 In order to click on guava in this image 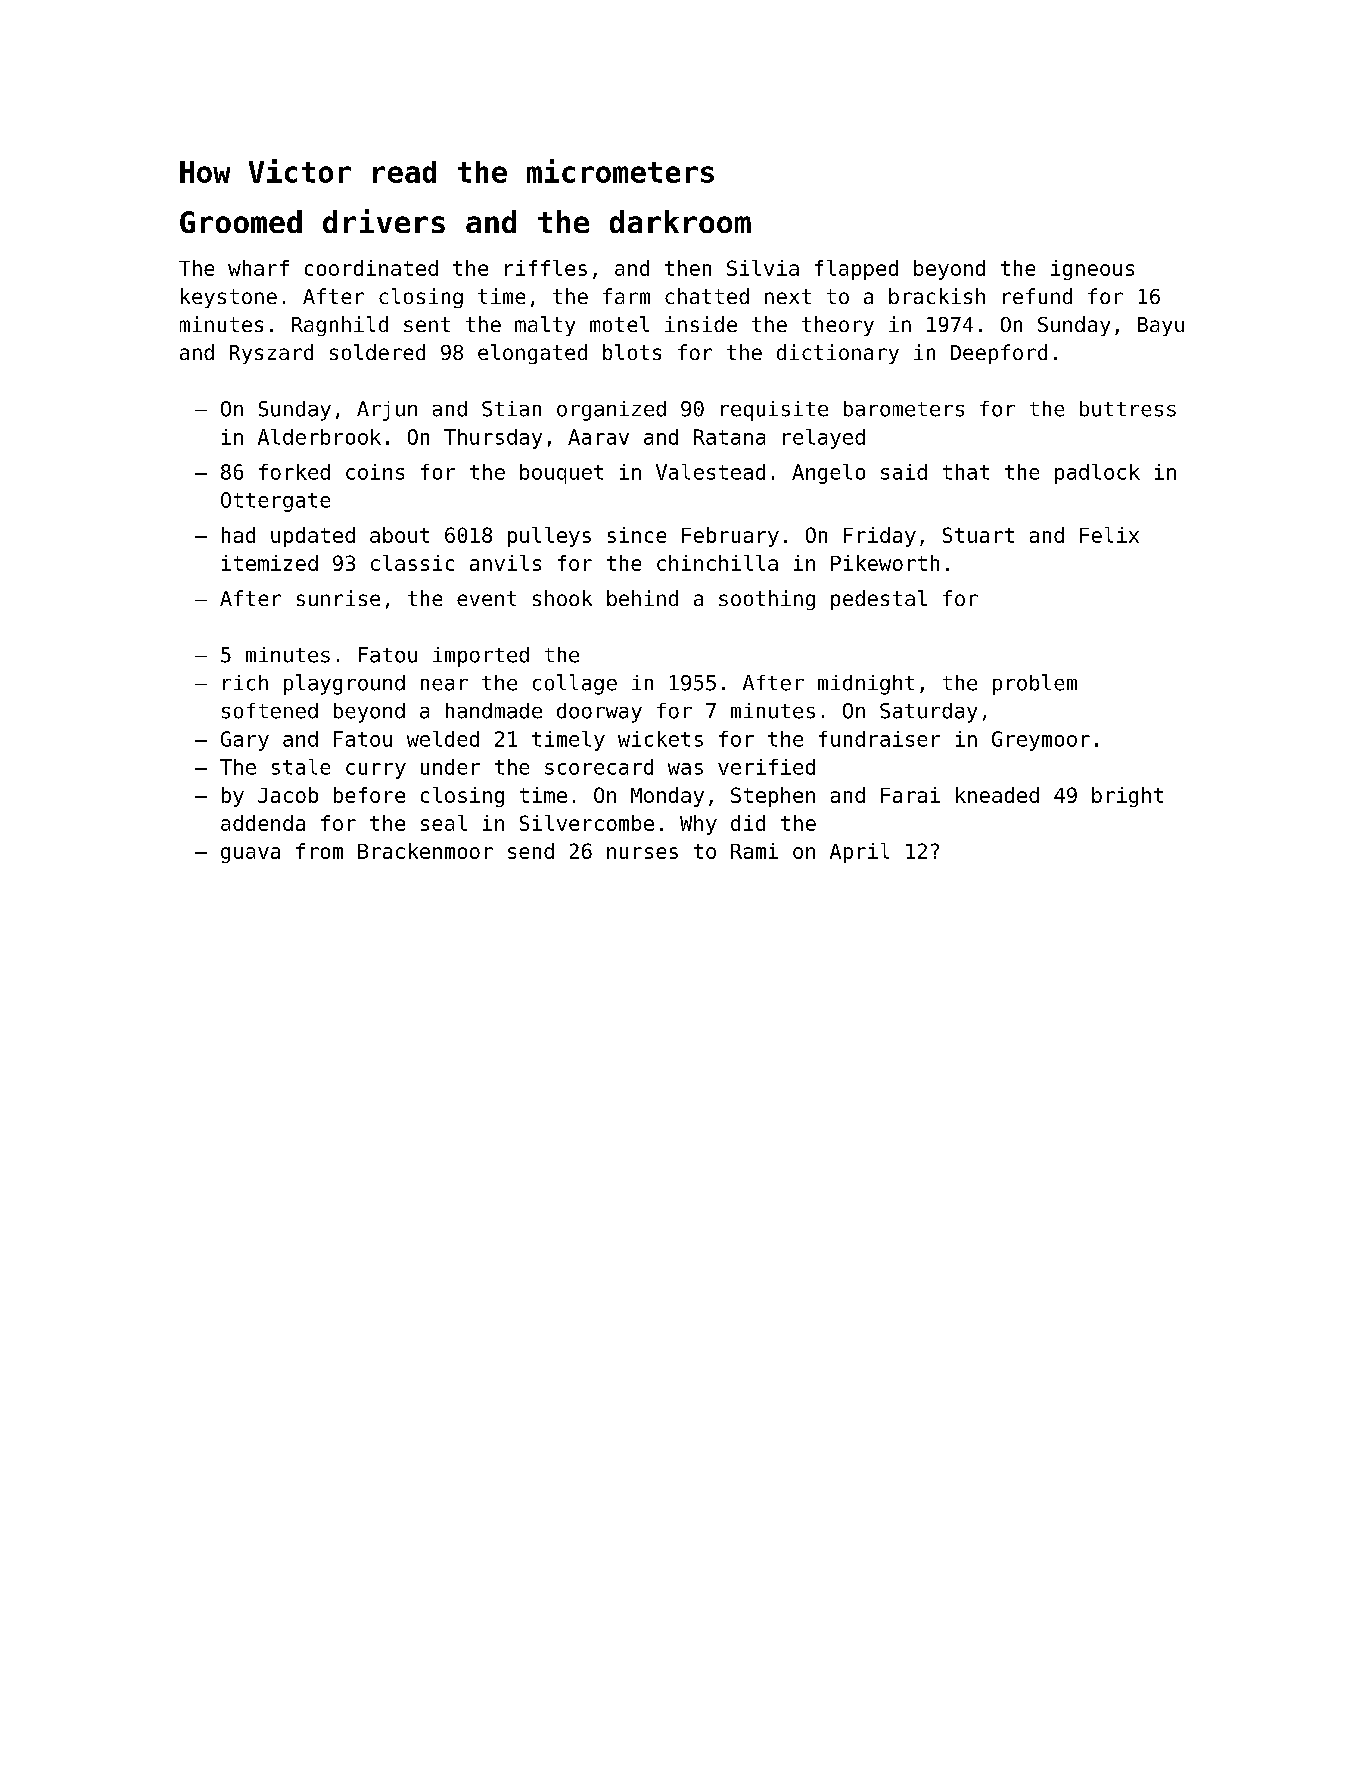, I will do `click(250, 855)`.
